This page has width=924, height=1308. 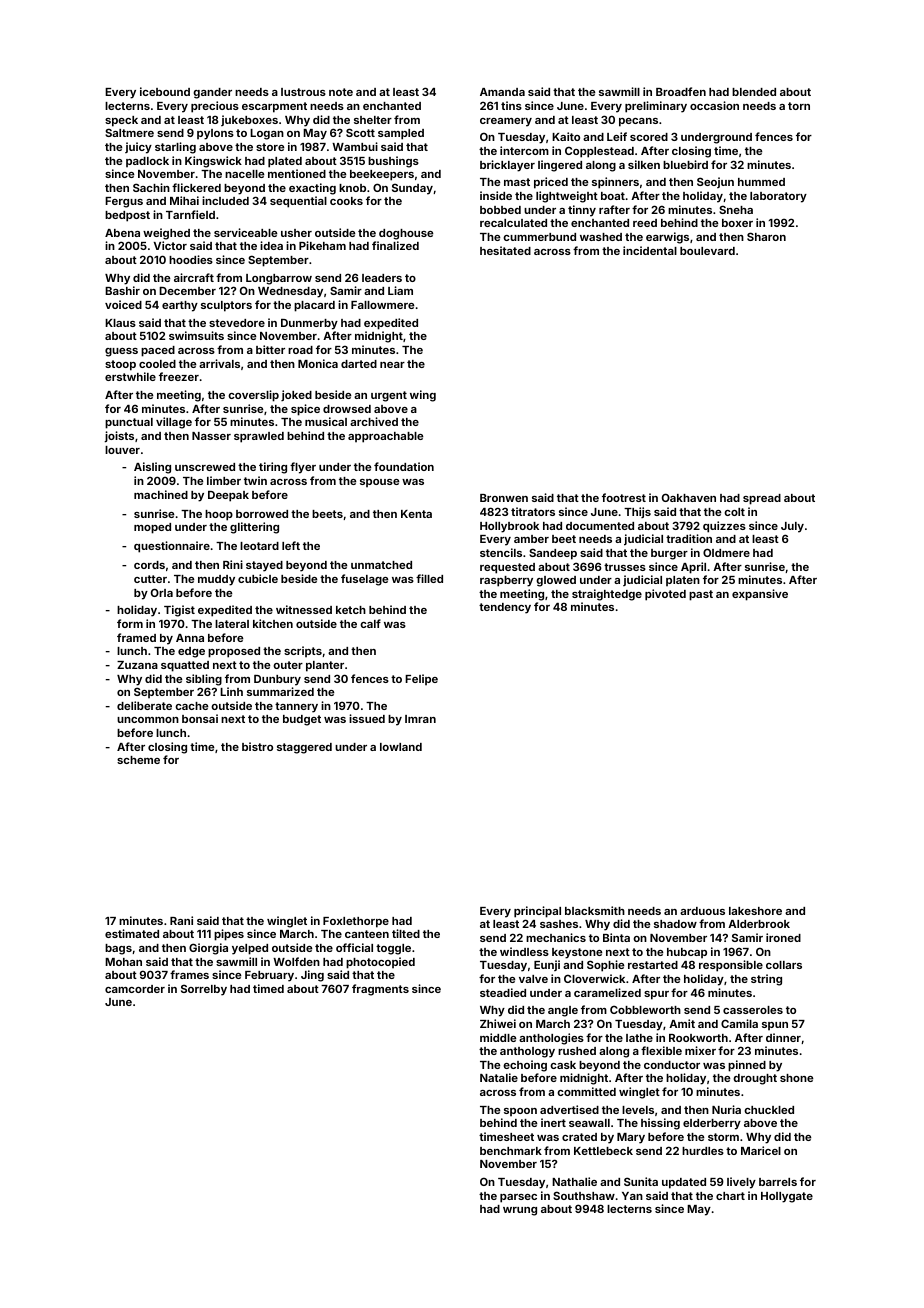 What do you see at coordinates (392, 365) in the page?
I see `near` at bounding box center [392, 365].
